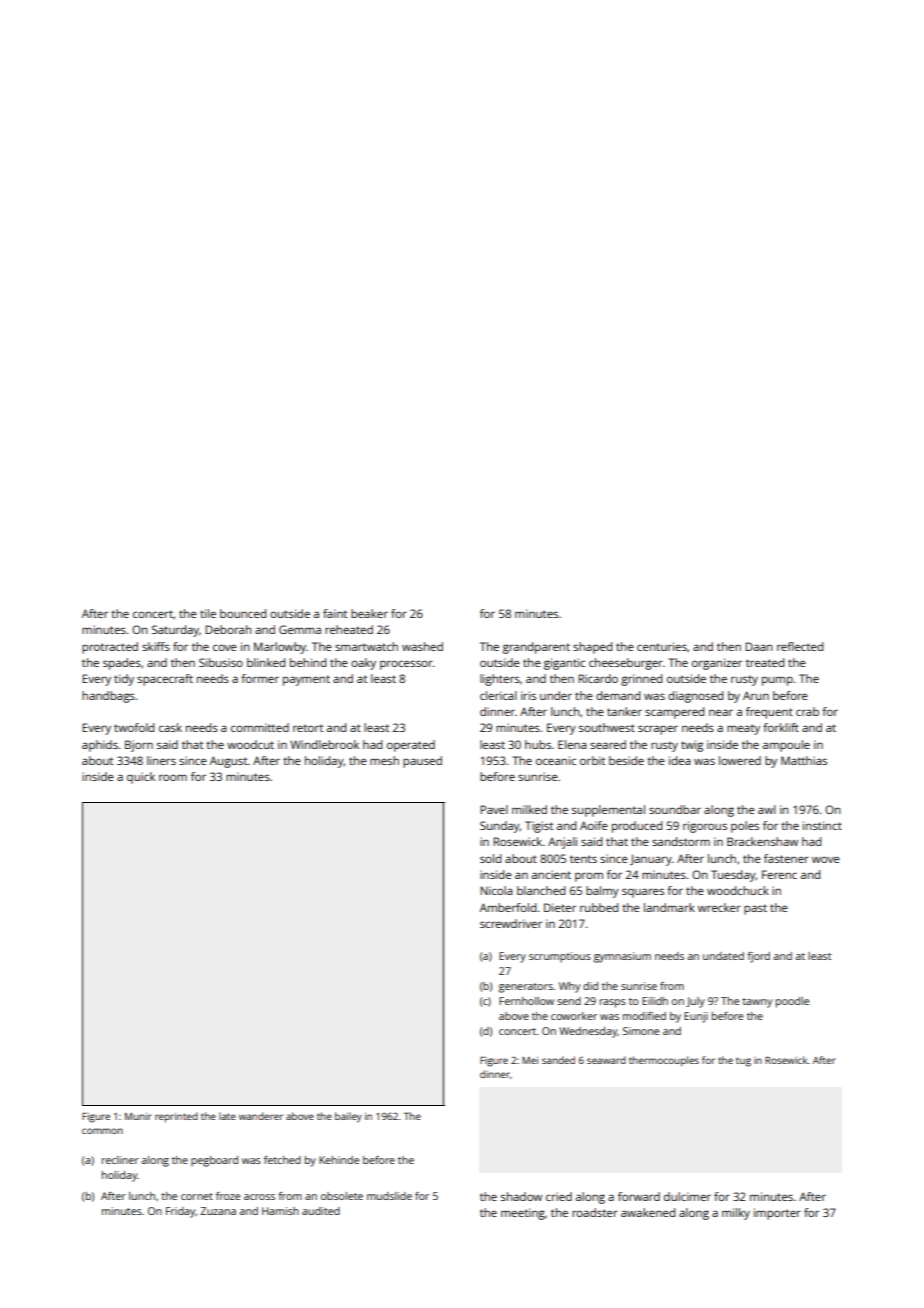 The width and height of the document is (924, 1308). Describe the element at coordinates (363, 664) in the document. I see `oaky` at that location.
